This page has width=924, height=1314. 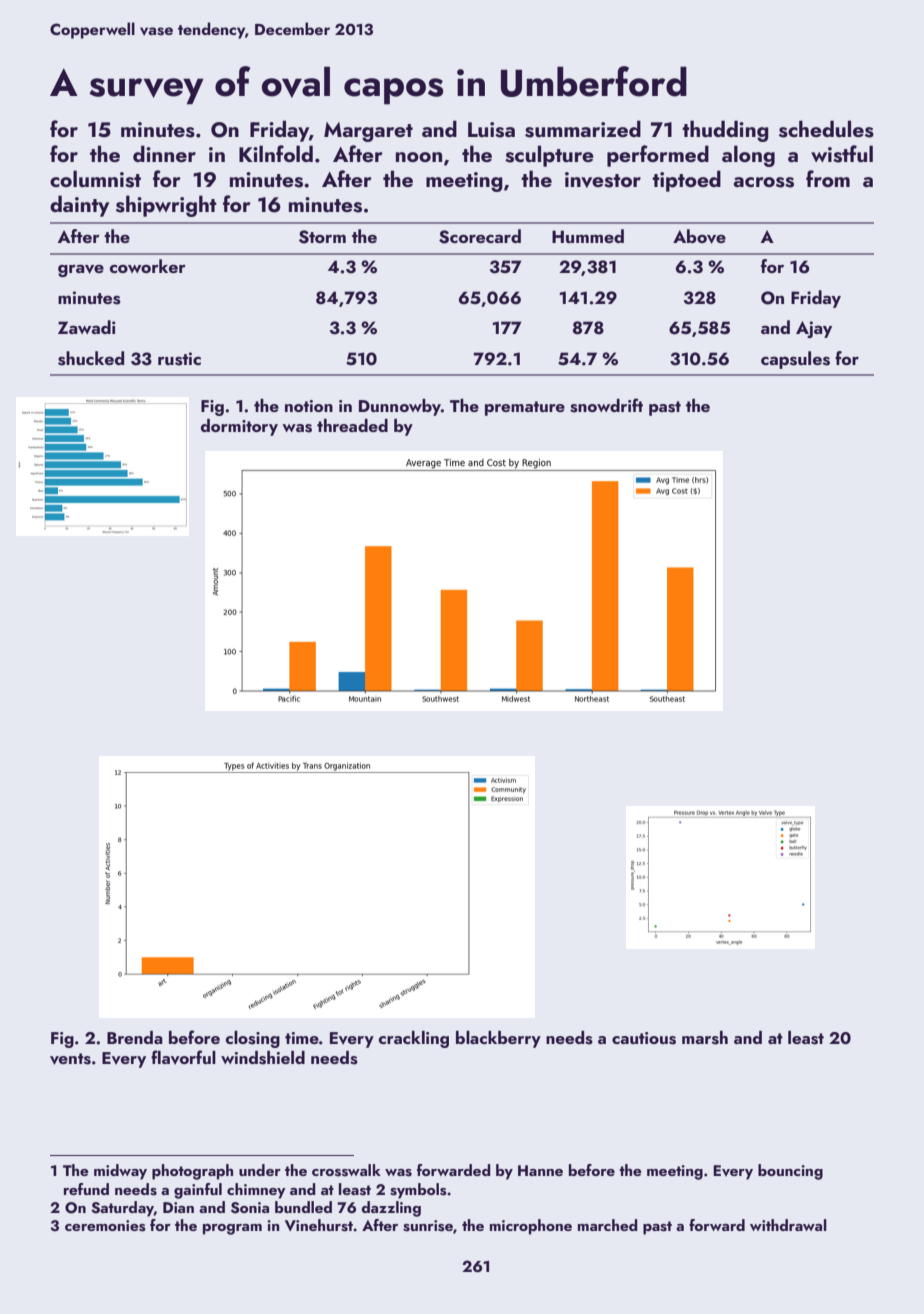 I want to click on schedules, so click(x=826, y=129).
